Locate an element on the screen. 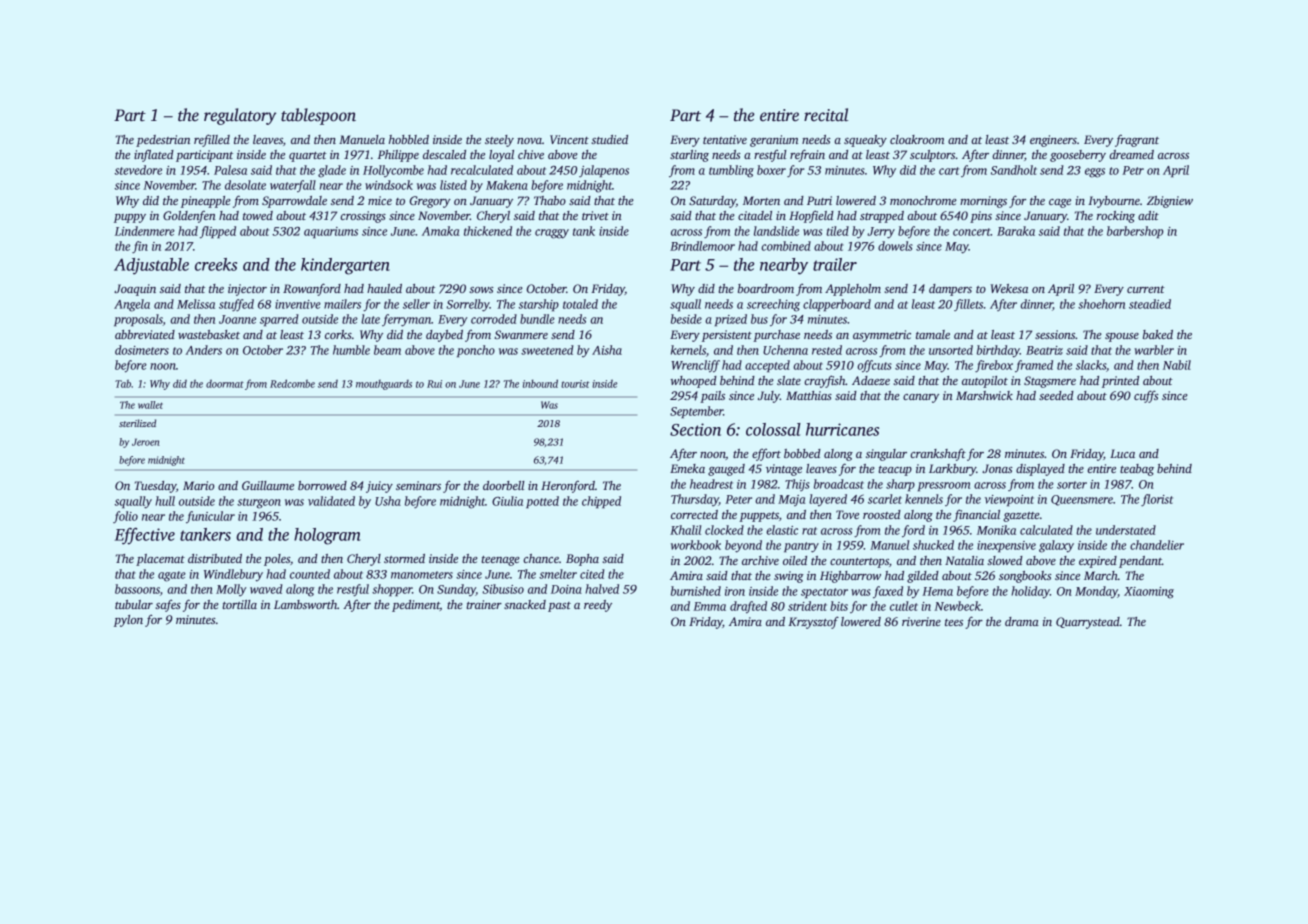 This screenshot has width=1308, height=924. wallet is located at coordinates (150, 405).
